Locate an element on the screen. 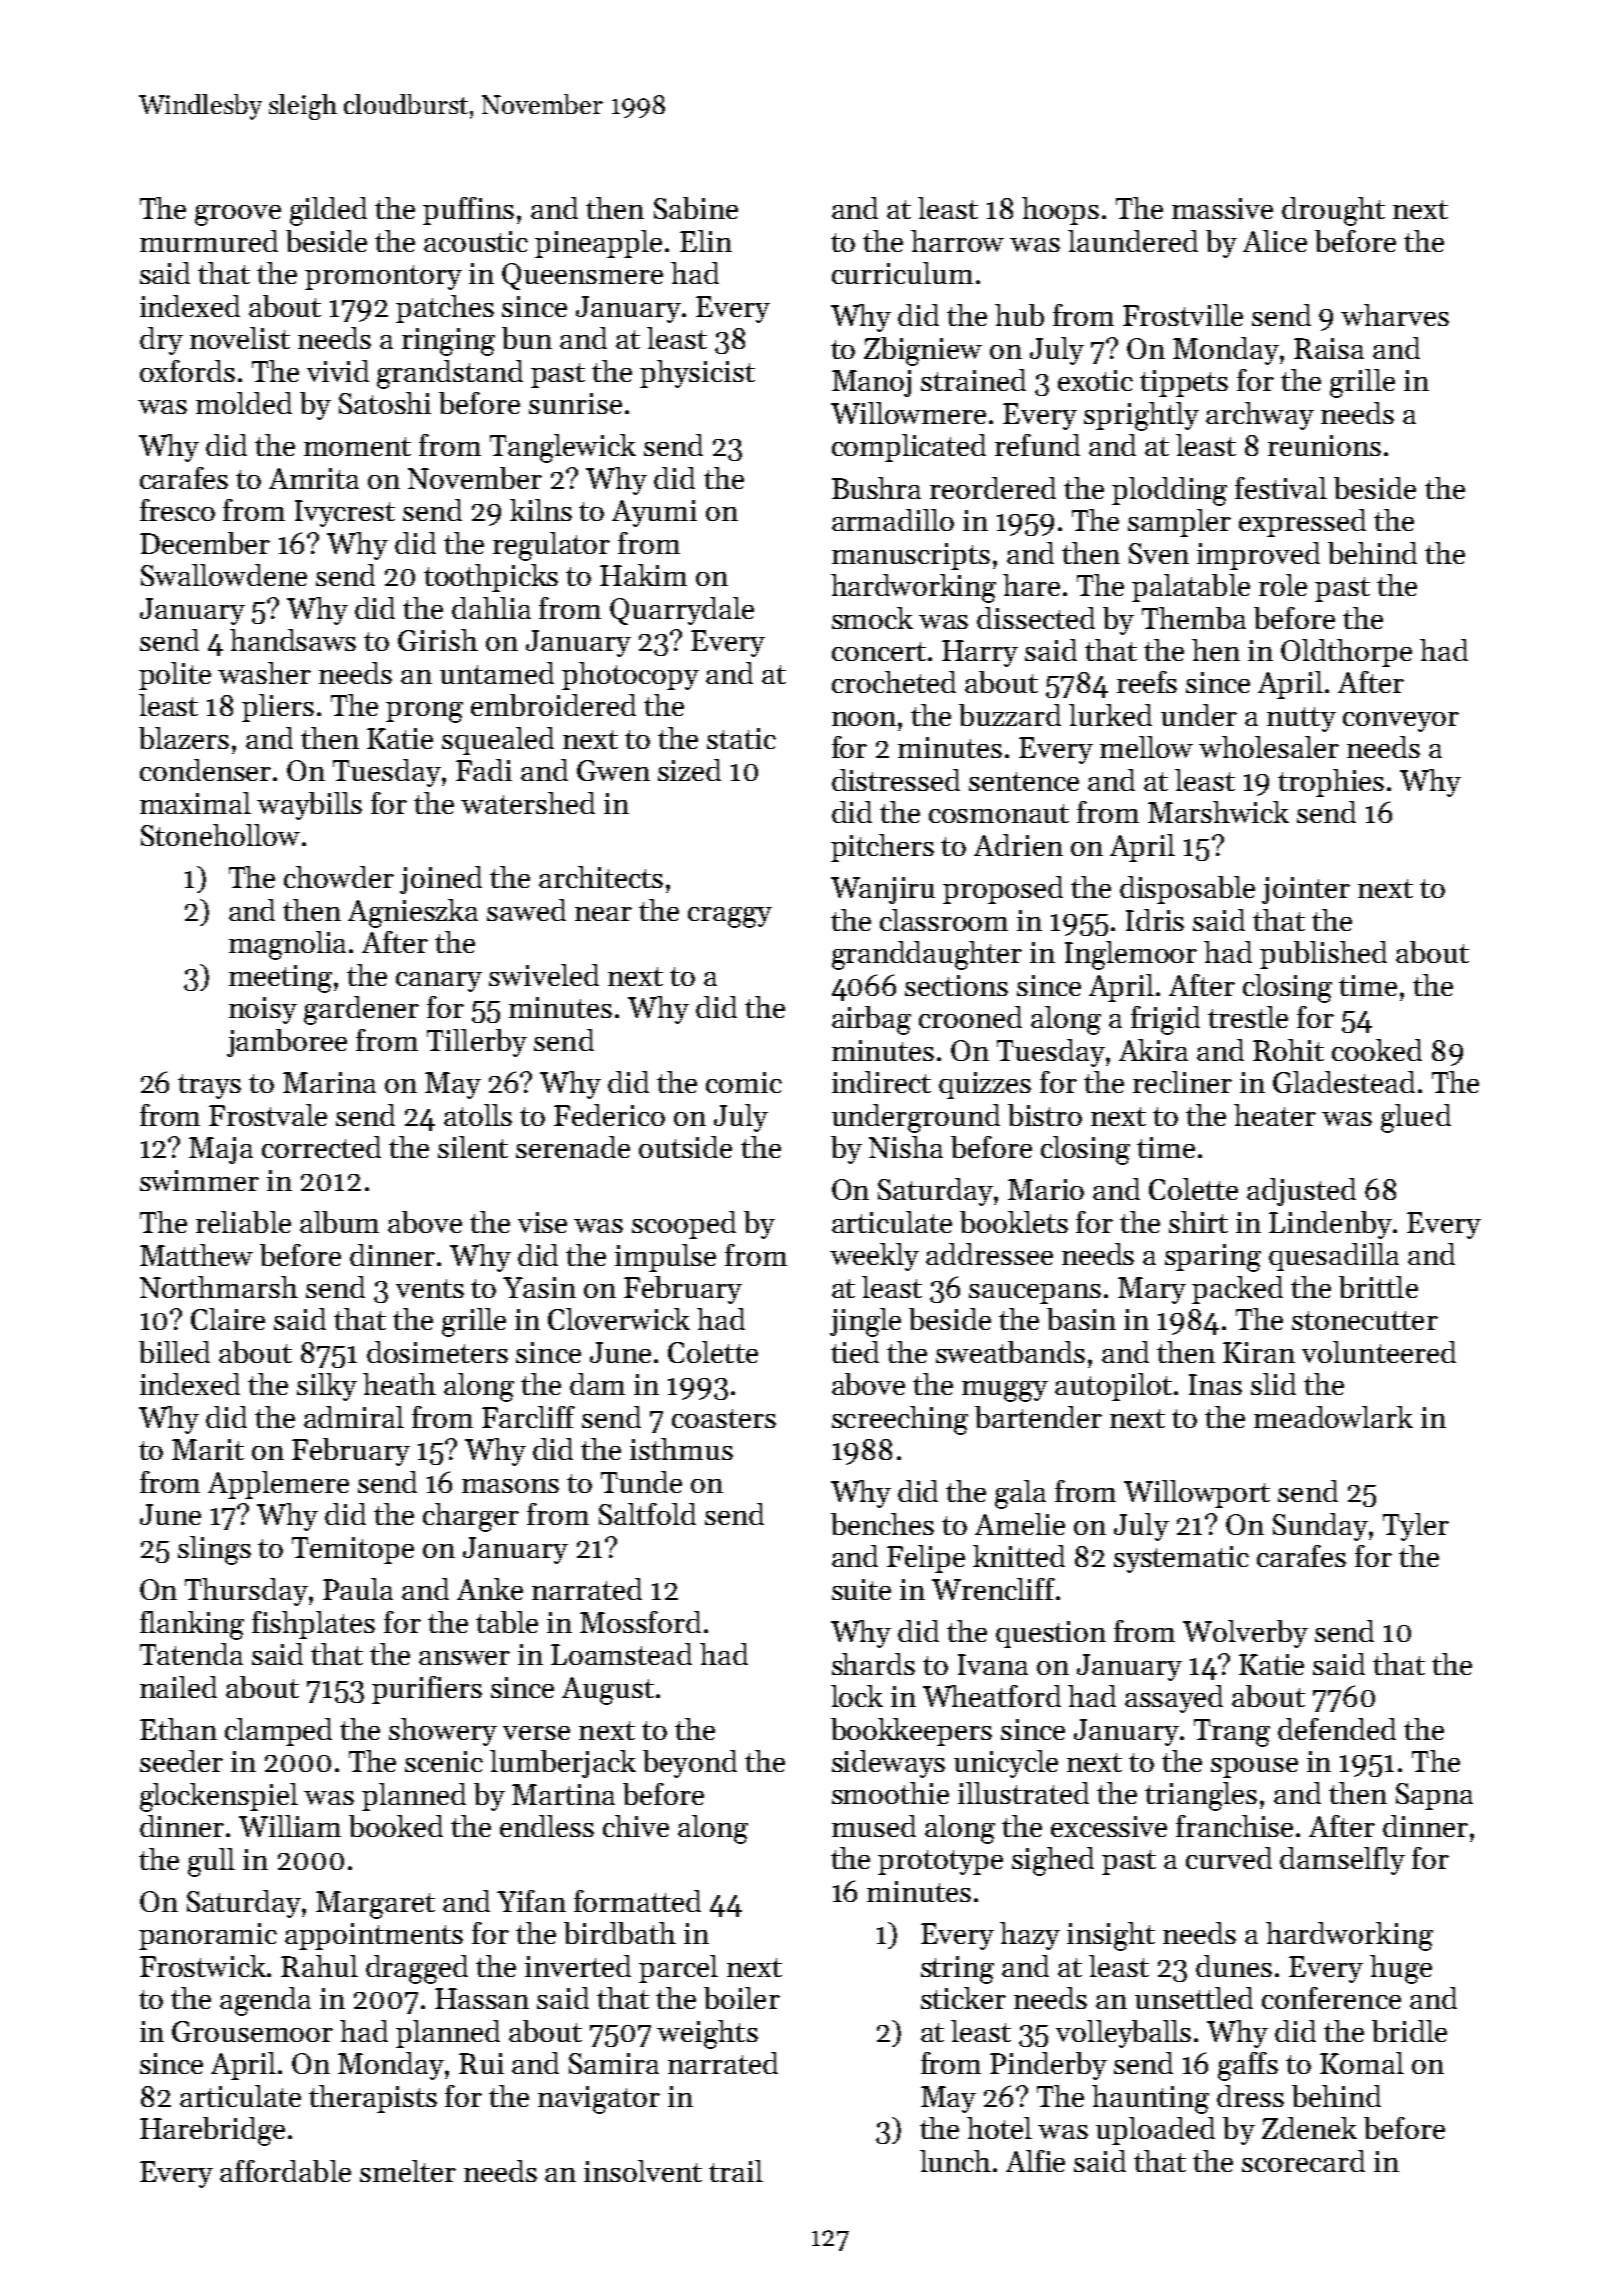 This screenshot has height=2292, width=1620. shards is located at coordinates (873, 1664).
